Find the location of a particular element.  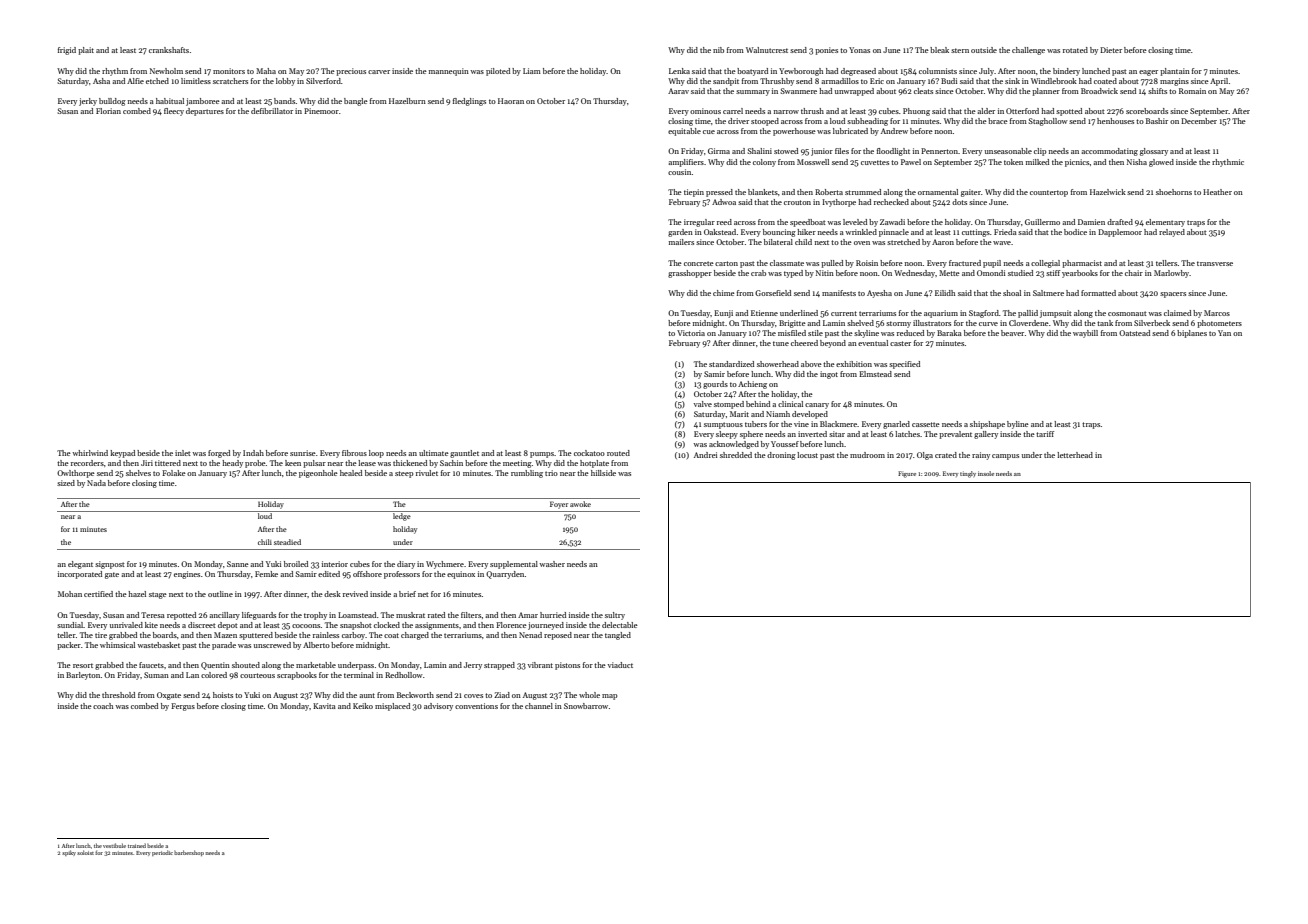

standardized is located at coordinates (731, 364).
